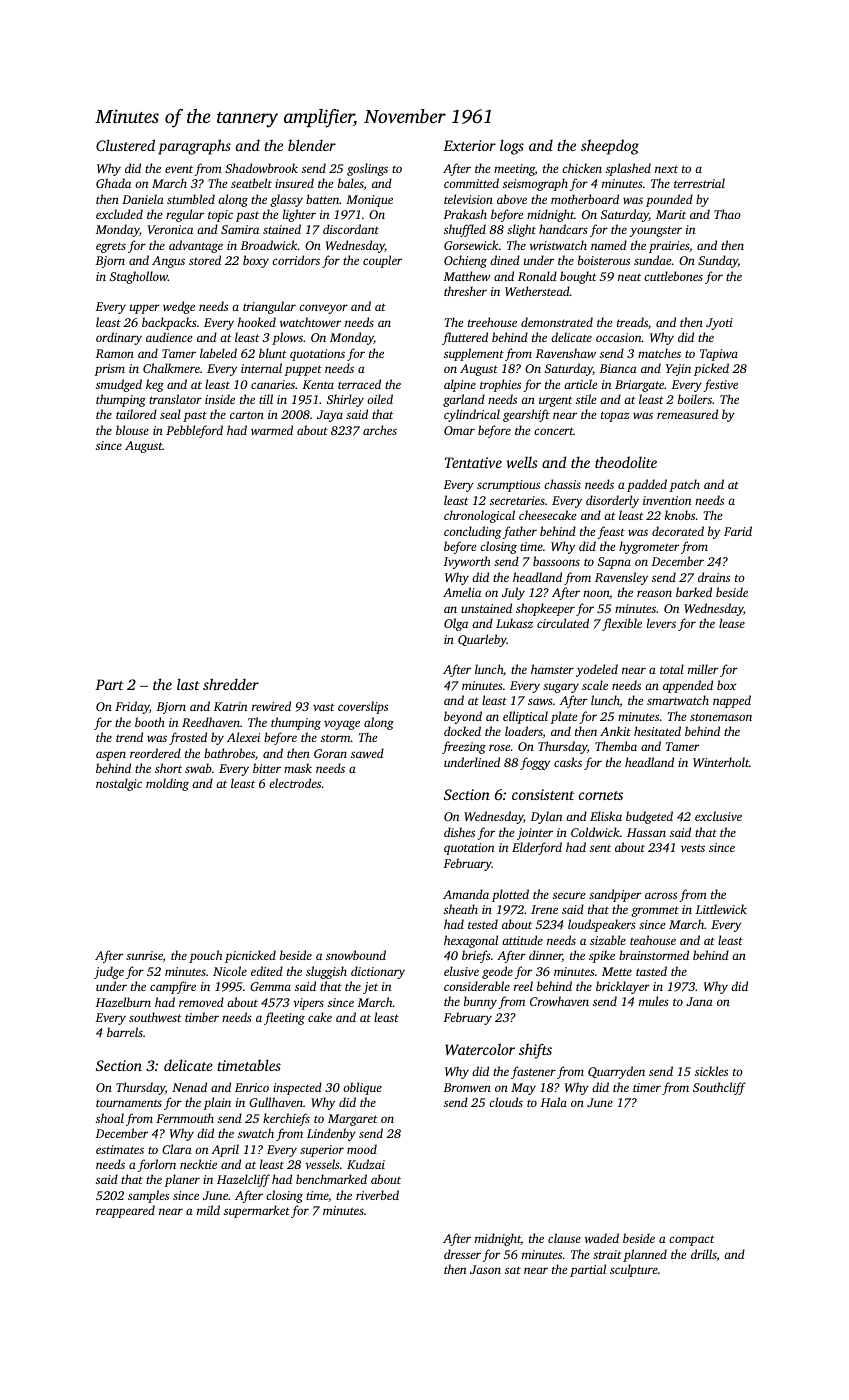 The width and height of the screenshot is (849, 1400). What do you see at coordinates (356, 955) in the screenshot?
I see `snowbound` at bounding box center [356, 955].
